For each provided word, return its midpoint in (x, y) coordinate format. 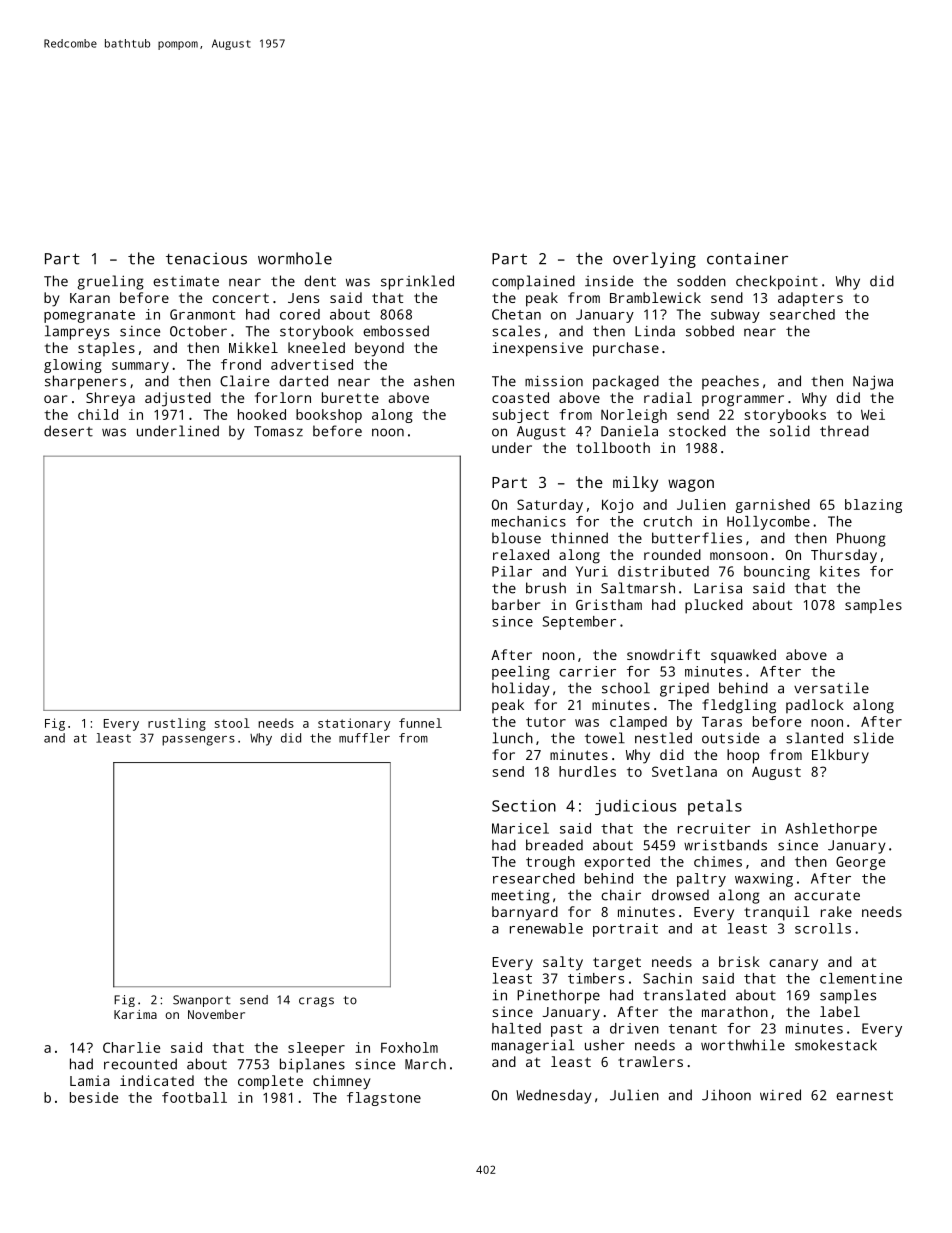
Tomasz (278, 431)
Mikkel (253, 347)
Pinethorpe (558, 996)
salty (563, 963)
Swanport (201, 1001)
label (840, 1011)
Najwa (873, 383)
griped (684, 689)
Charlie (131, 1047)
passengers (198, 741)
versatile (831, 688)
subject (521, 416)
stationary (354, 724)
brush (546, 588)
